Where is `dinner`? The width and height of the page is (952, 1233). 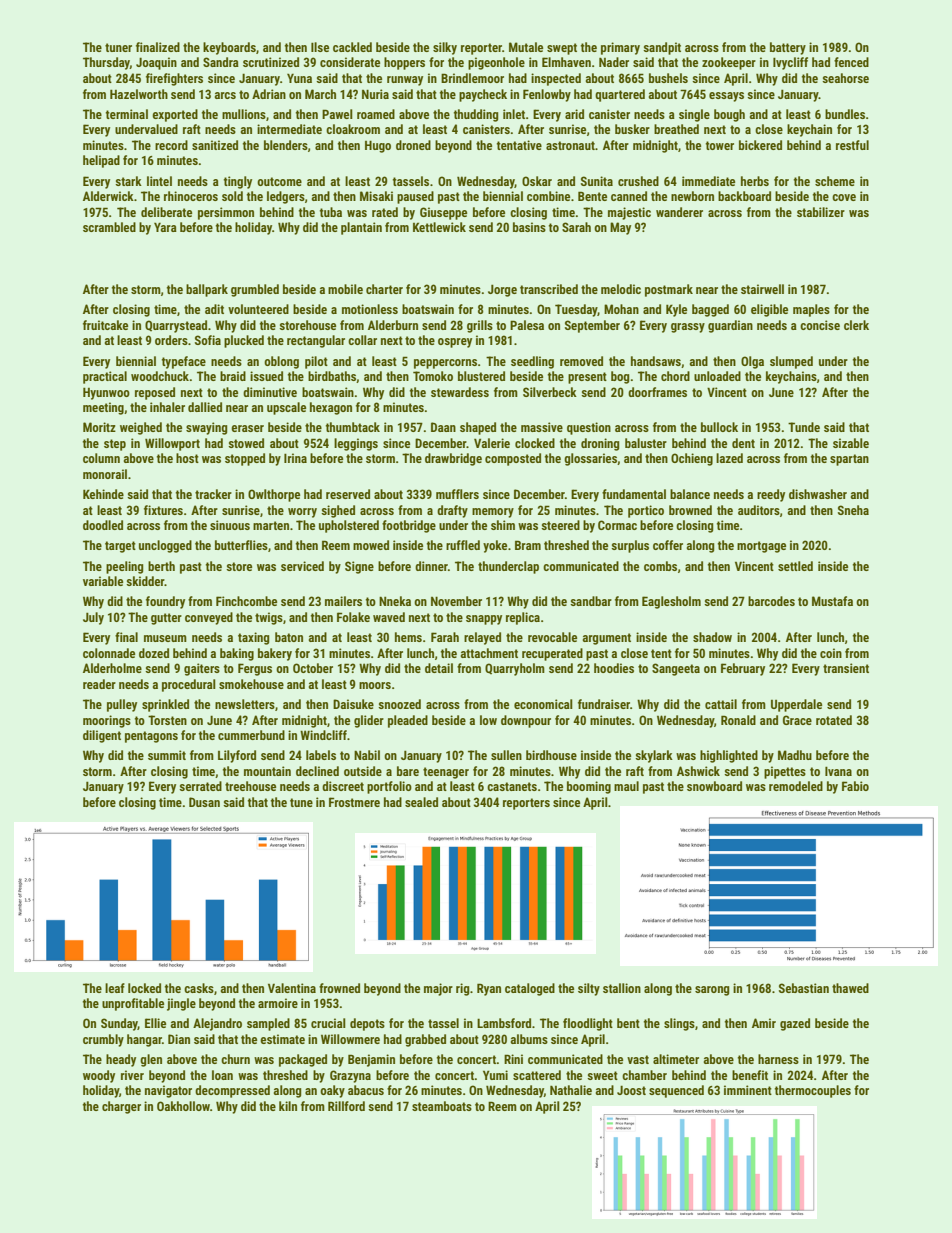
dinner is located at coordinates (431, 566).
